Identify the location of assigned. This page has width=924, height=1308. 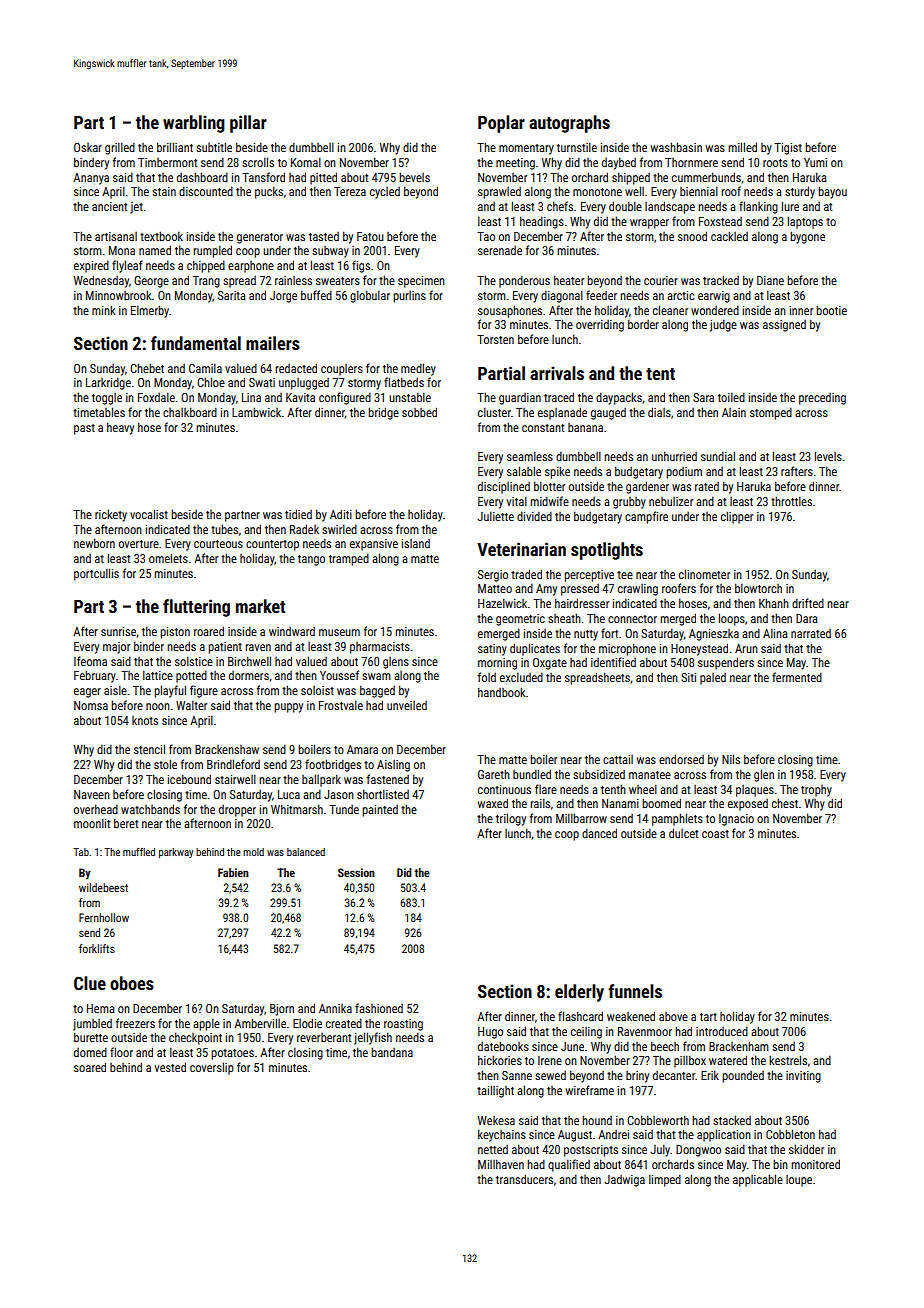
(784, 326).
